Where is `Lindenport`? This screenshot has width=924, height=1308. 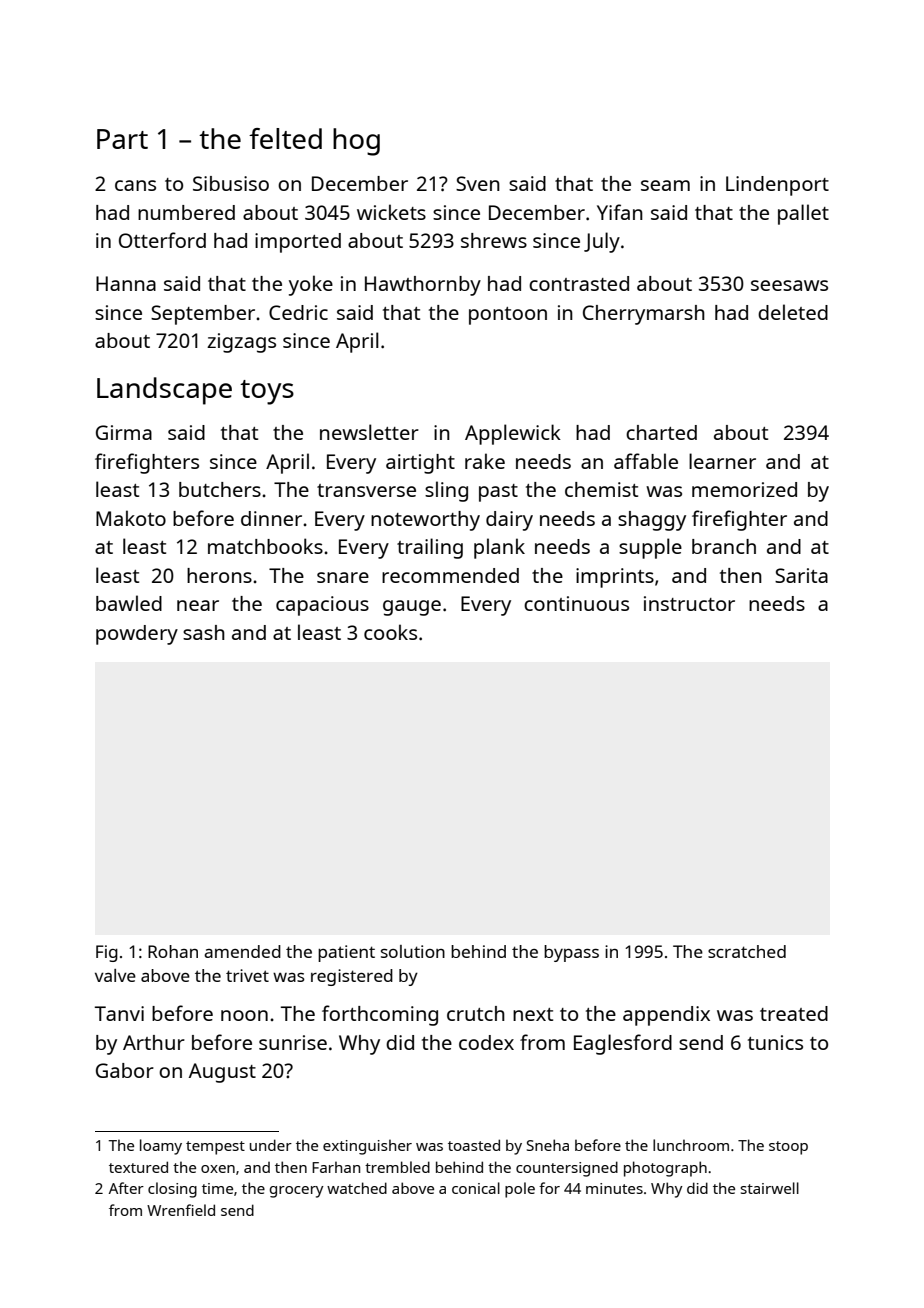
Lindenport is located at coordinates (777, 186).
